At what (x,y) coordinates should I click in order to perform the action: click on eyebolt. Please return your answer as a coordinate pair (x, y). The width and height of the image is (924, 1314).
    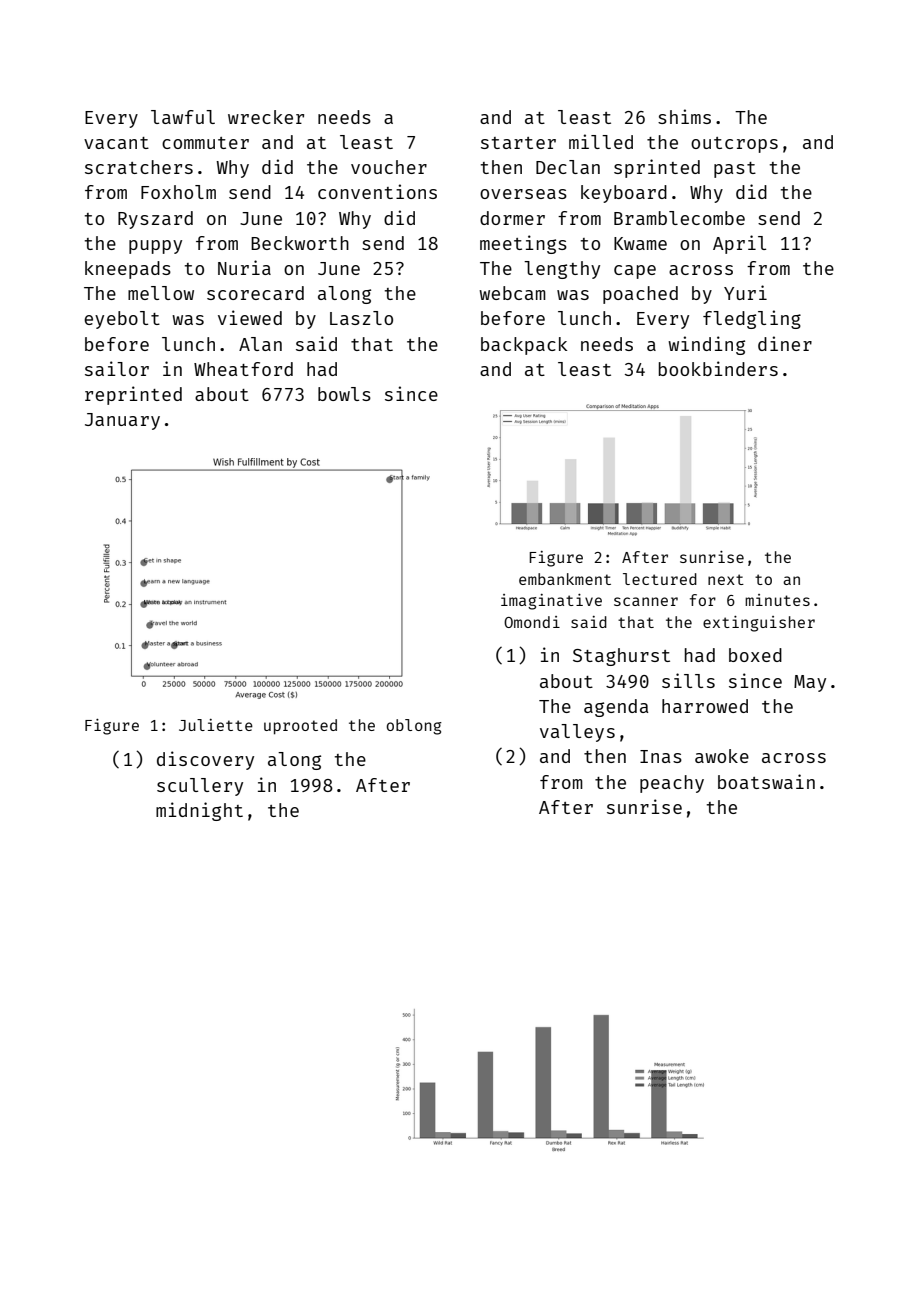
    Looking at the image, I should click on (122, 320).
